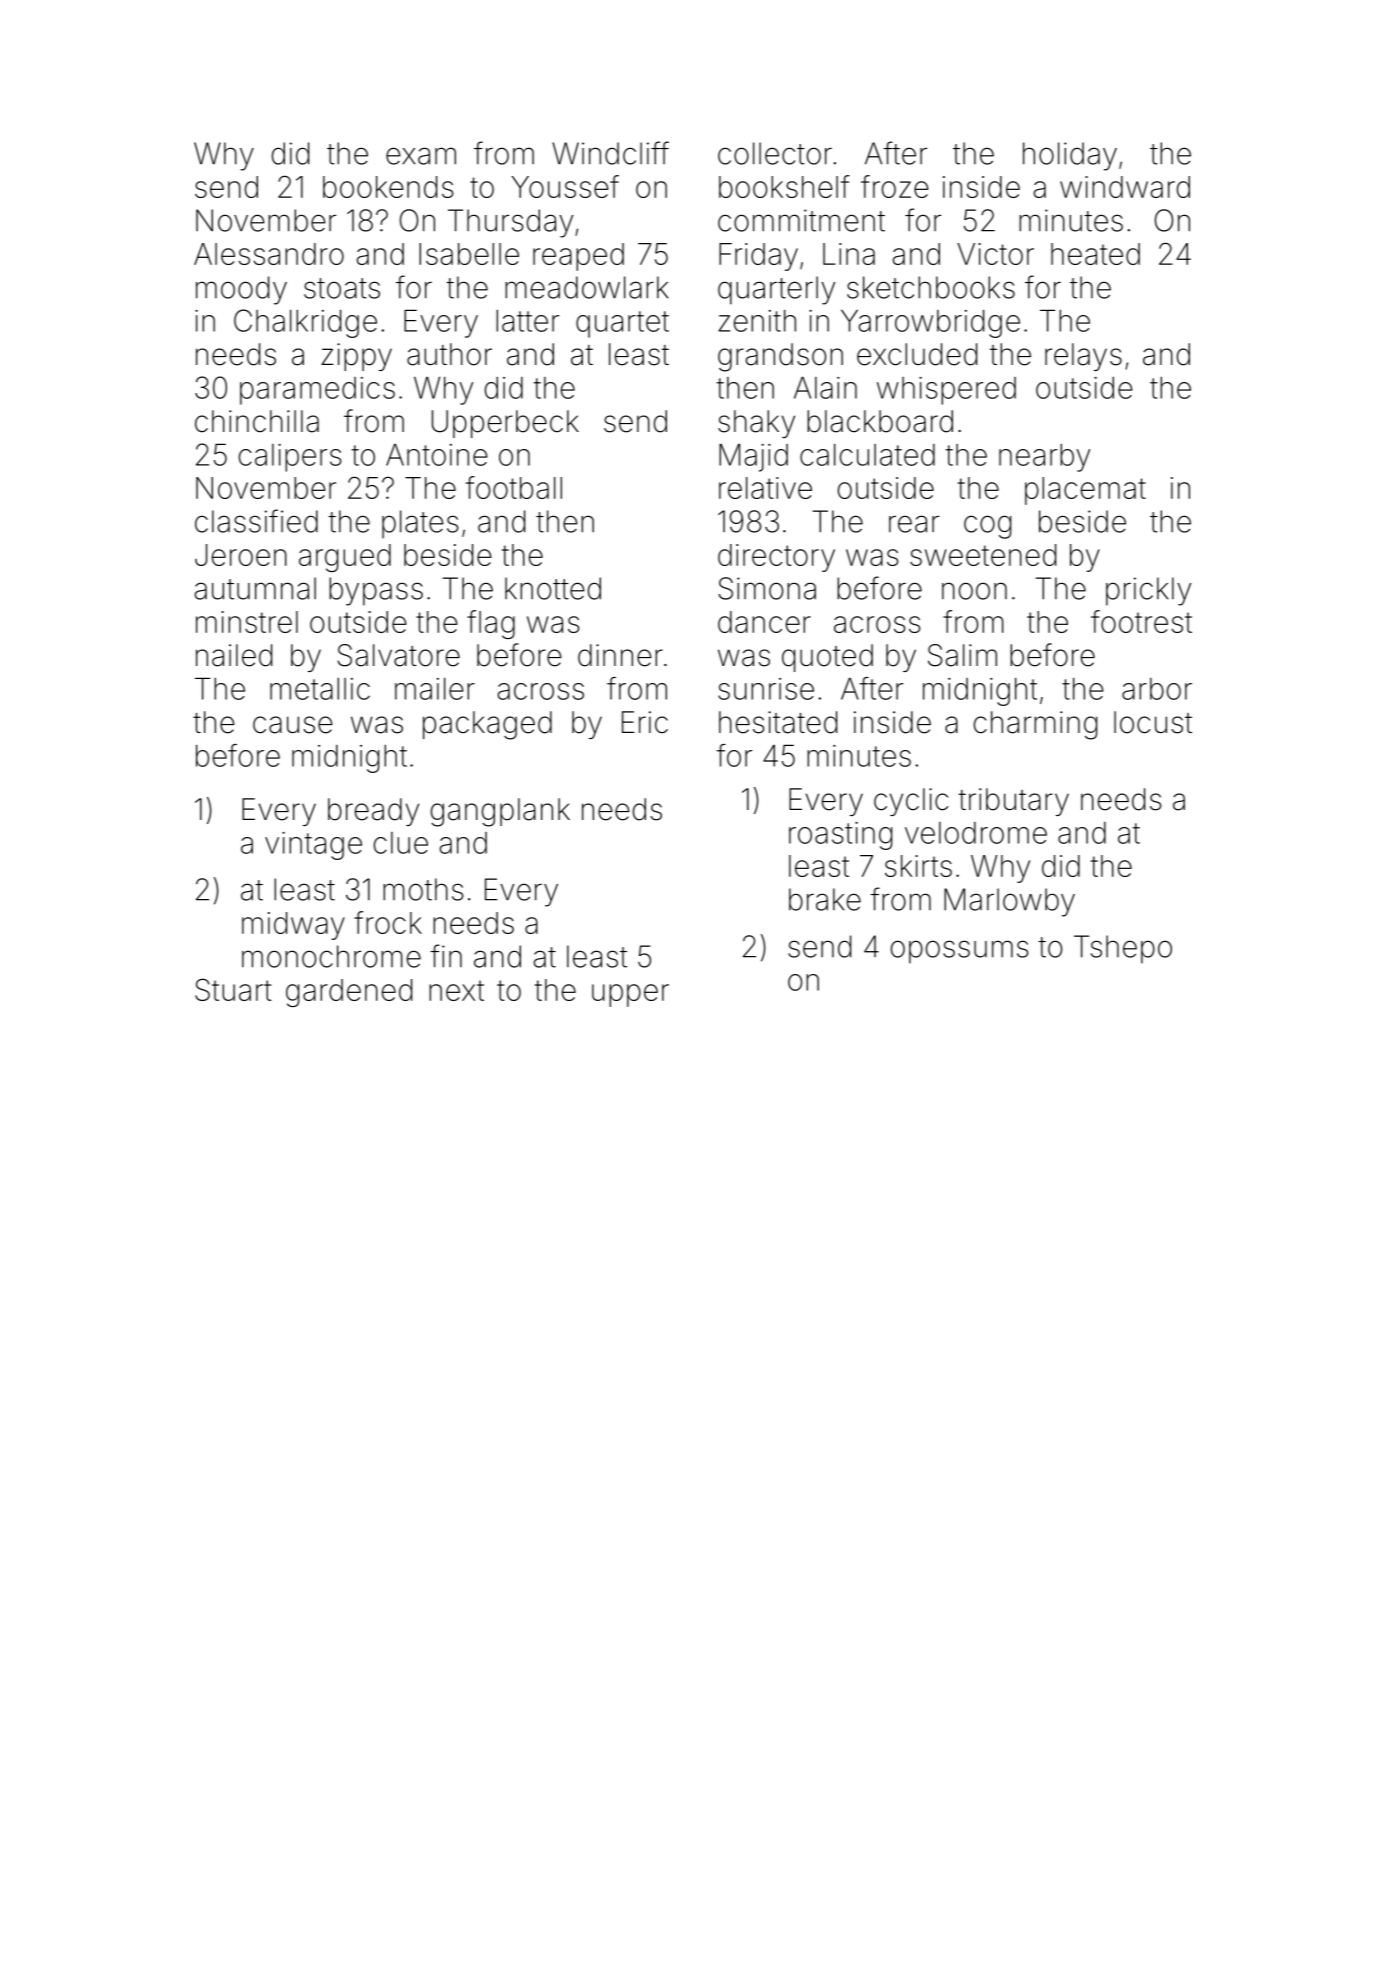 The image size is (1386, 1969). What do you see at coordinates (1035, 725) in the screenshot?
I see `charming` at bounding box center [1035, 725].
